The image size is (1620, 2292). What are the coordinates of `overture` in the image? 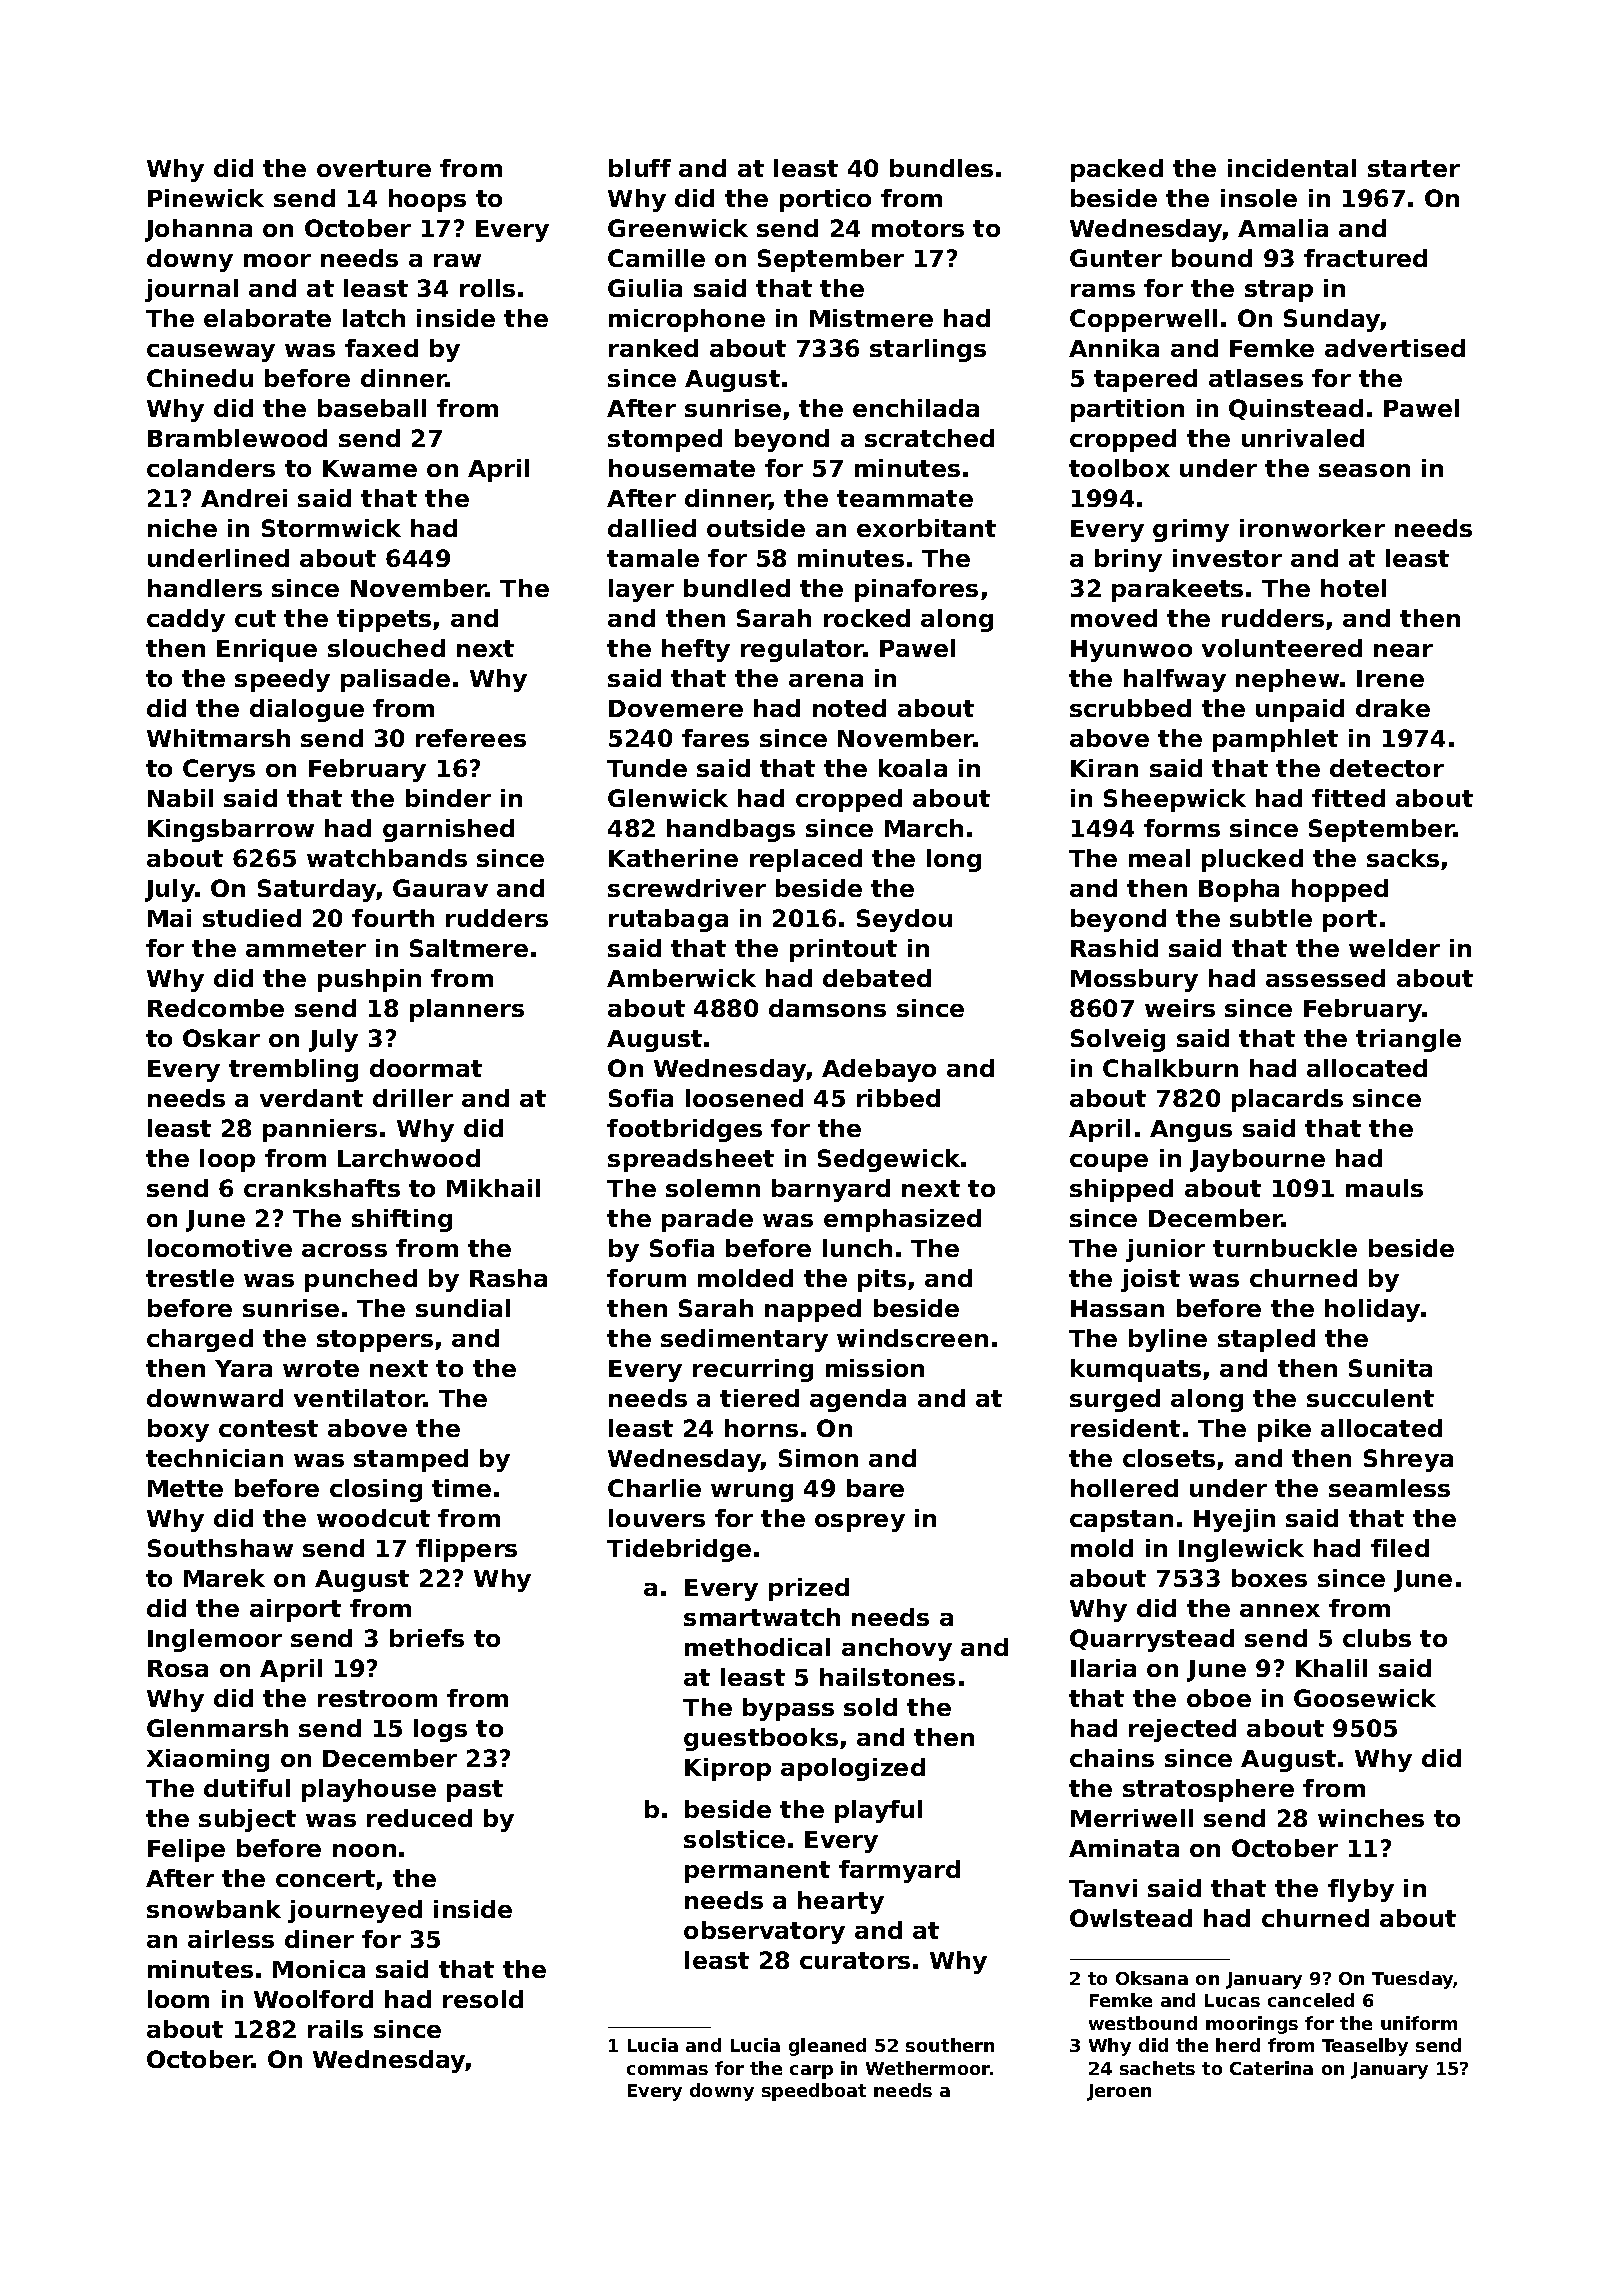 It's located at (374, 168).
